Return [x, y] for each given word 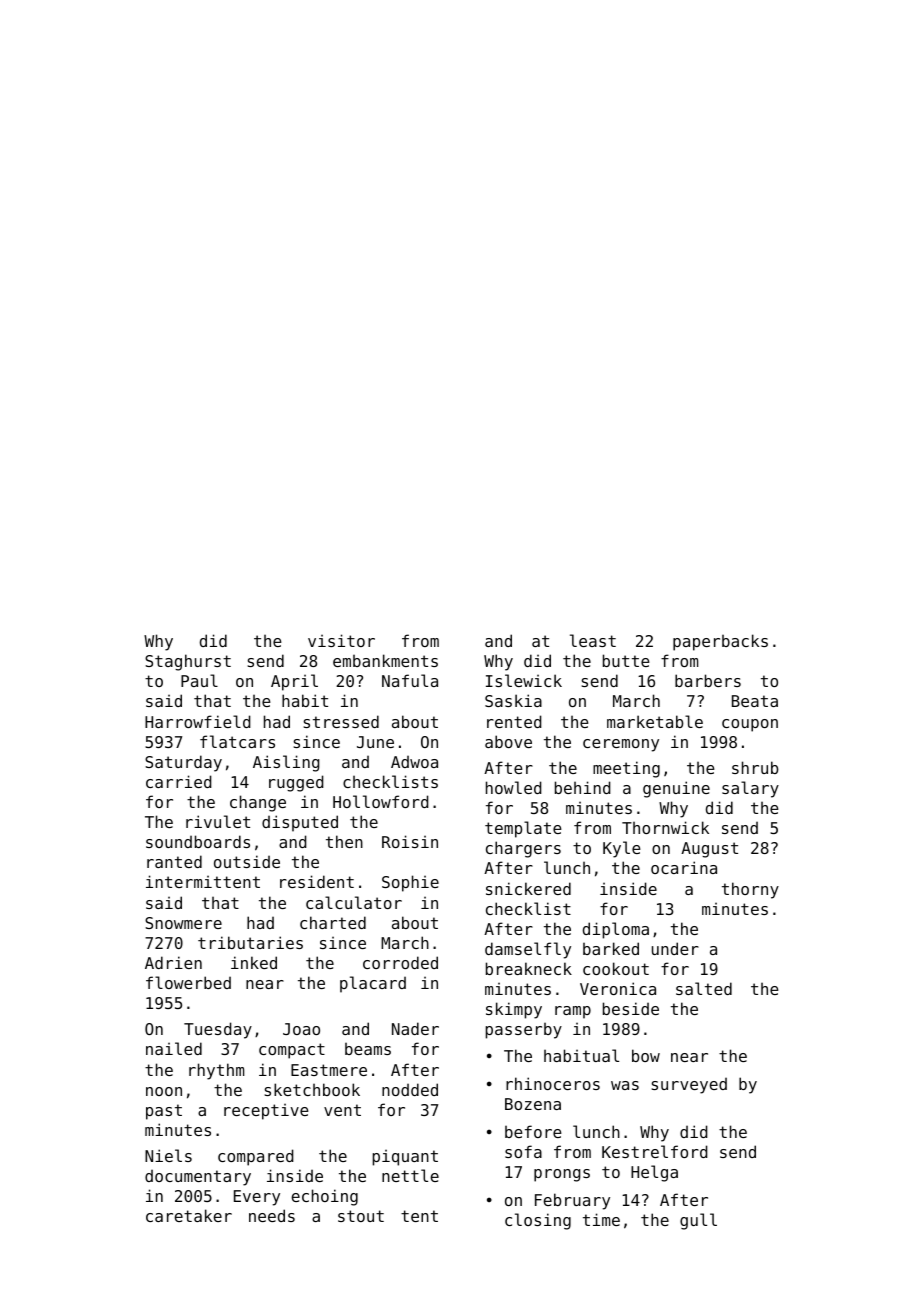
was [625, 1085]
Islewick [524, 680]
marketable [655, 721]
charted [333, 922]
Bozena [533, 1104]
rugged [296, 783]
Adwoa [414, 762]
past [164, 1112]
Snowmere [183, 923]
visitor [341, 640]
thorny [750, 890]
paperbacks [720, 642]
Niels [168, 1155]
